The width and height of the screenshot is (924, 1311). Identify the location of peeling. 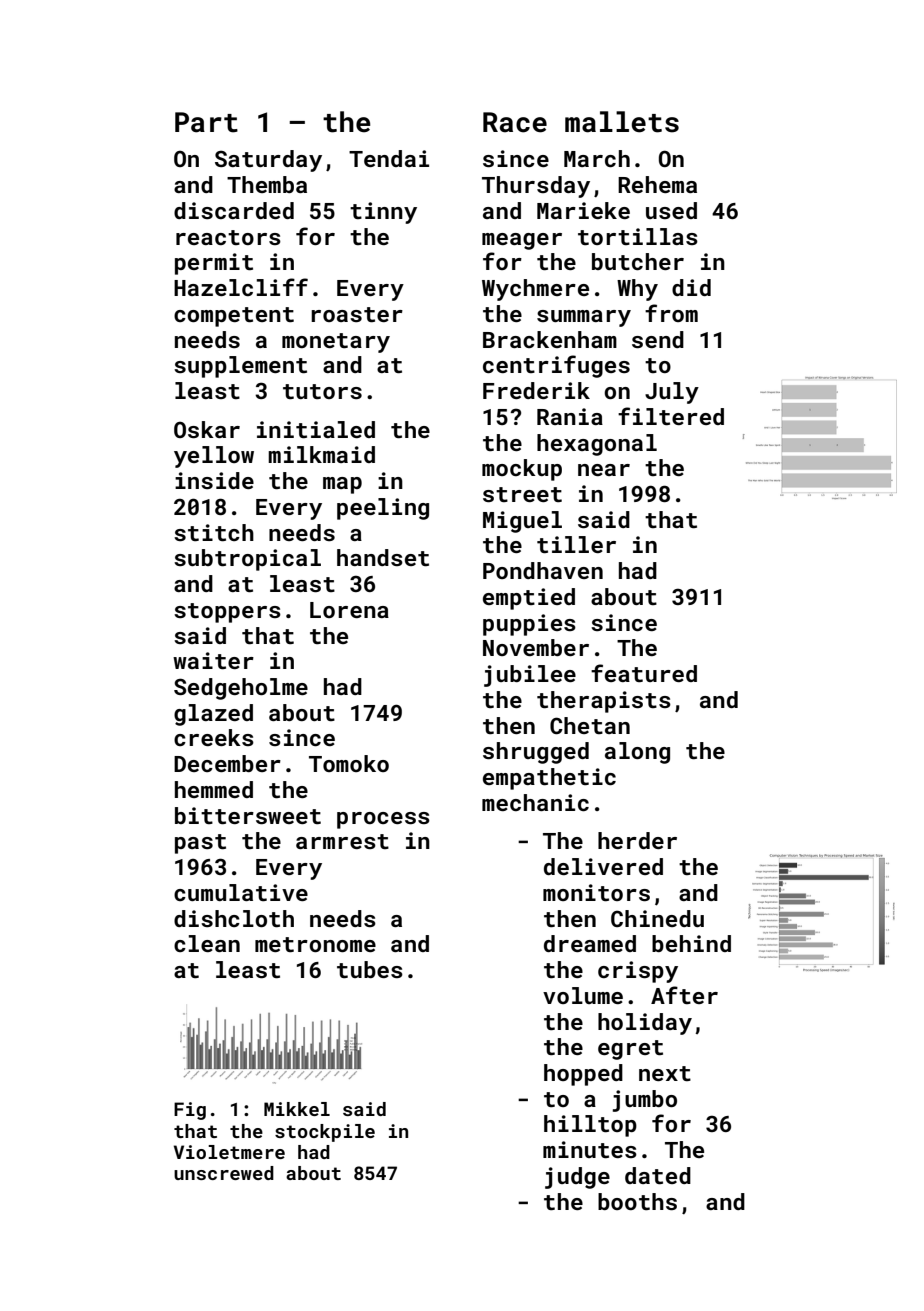
(383, 509).
